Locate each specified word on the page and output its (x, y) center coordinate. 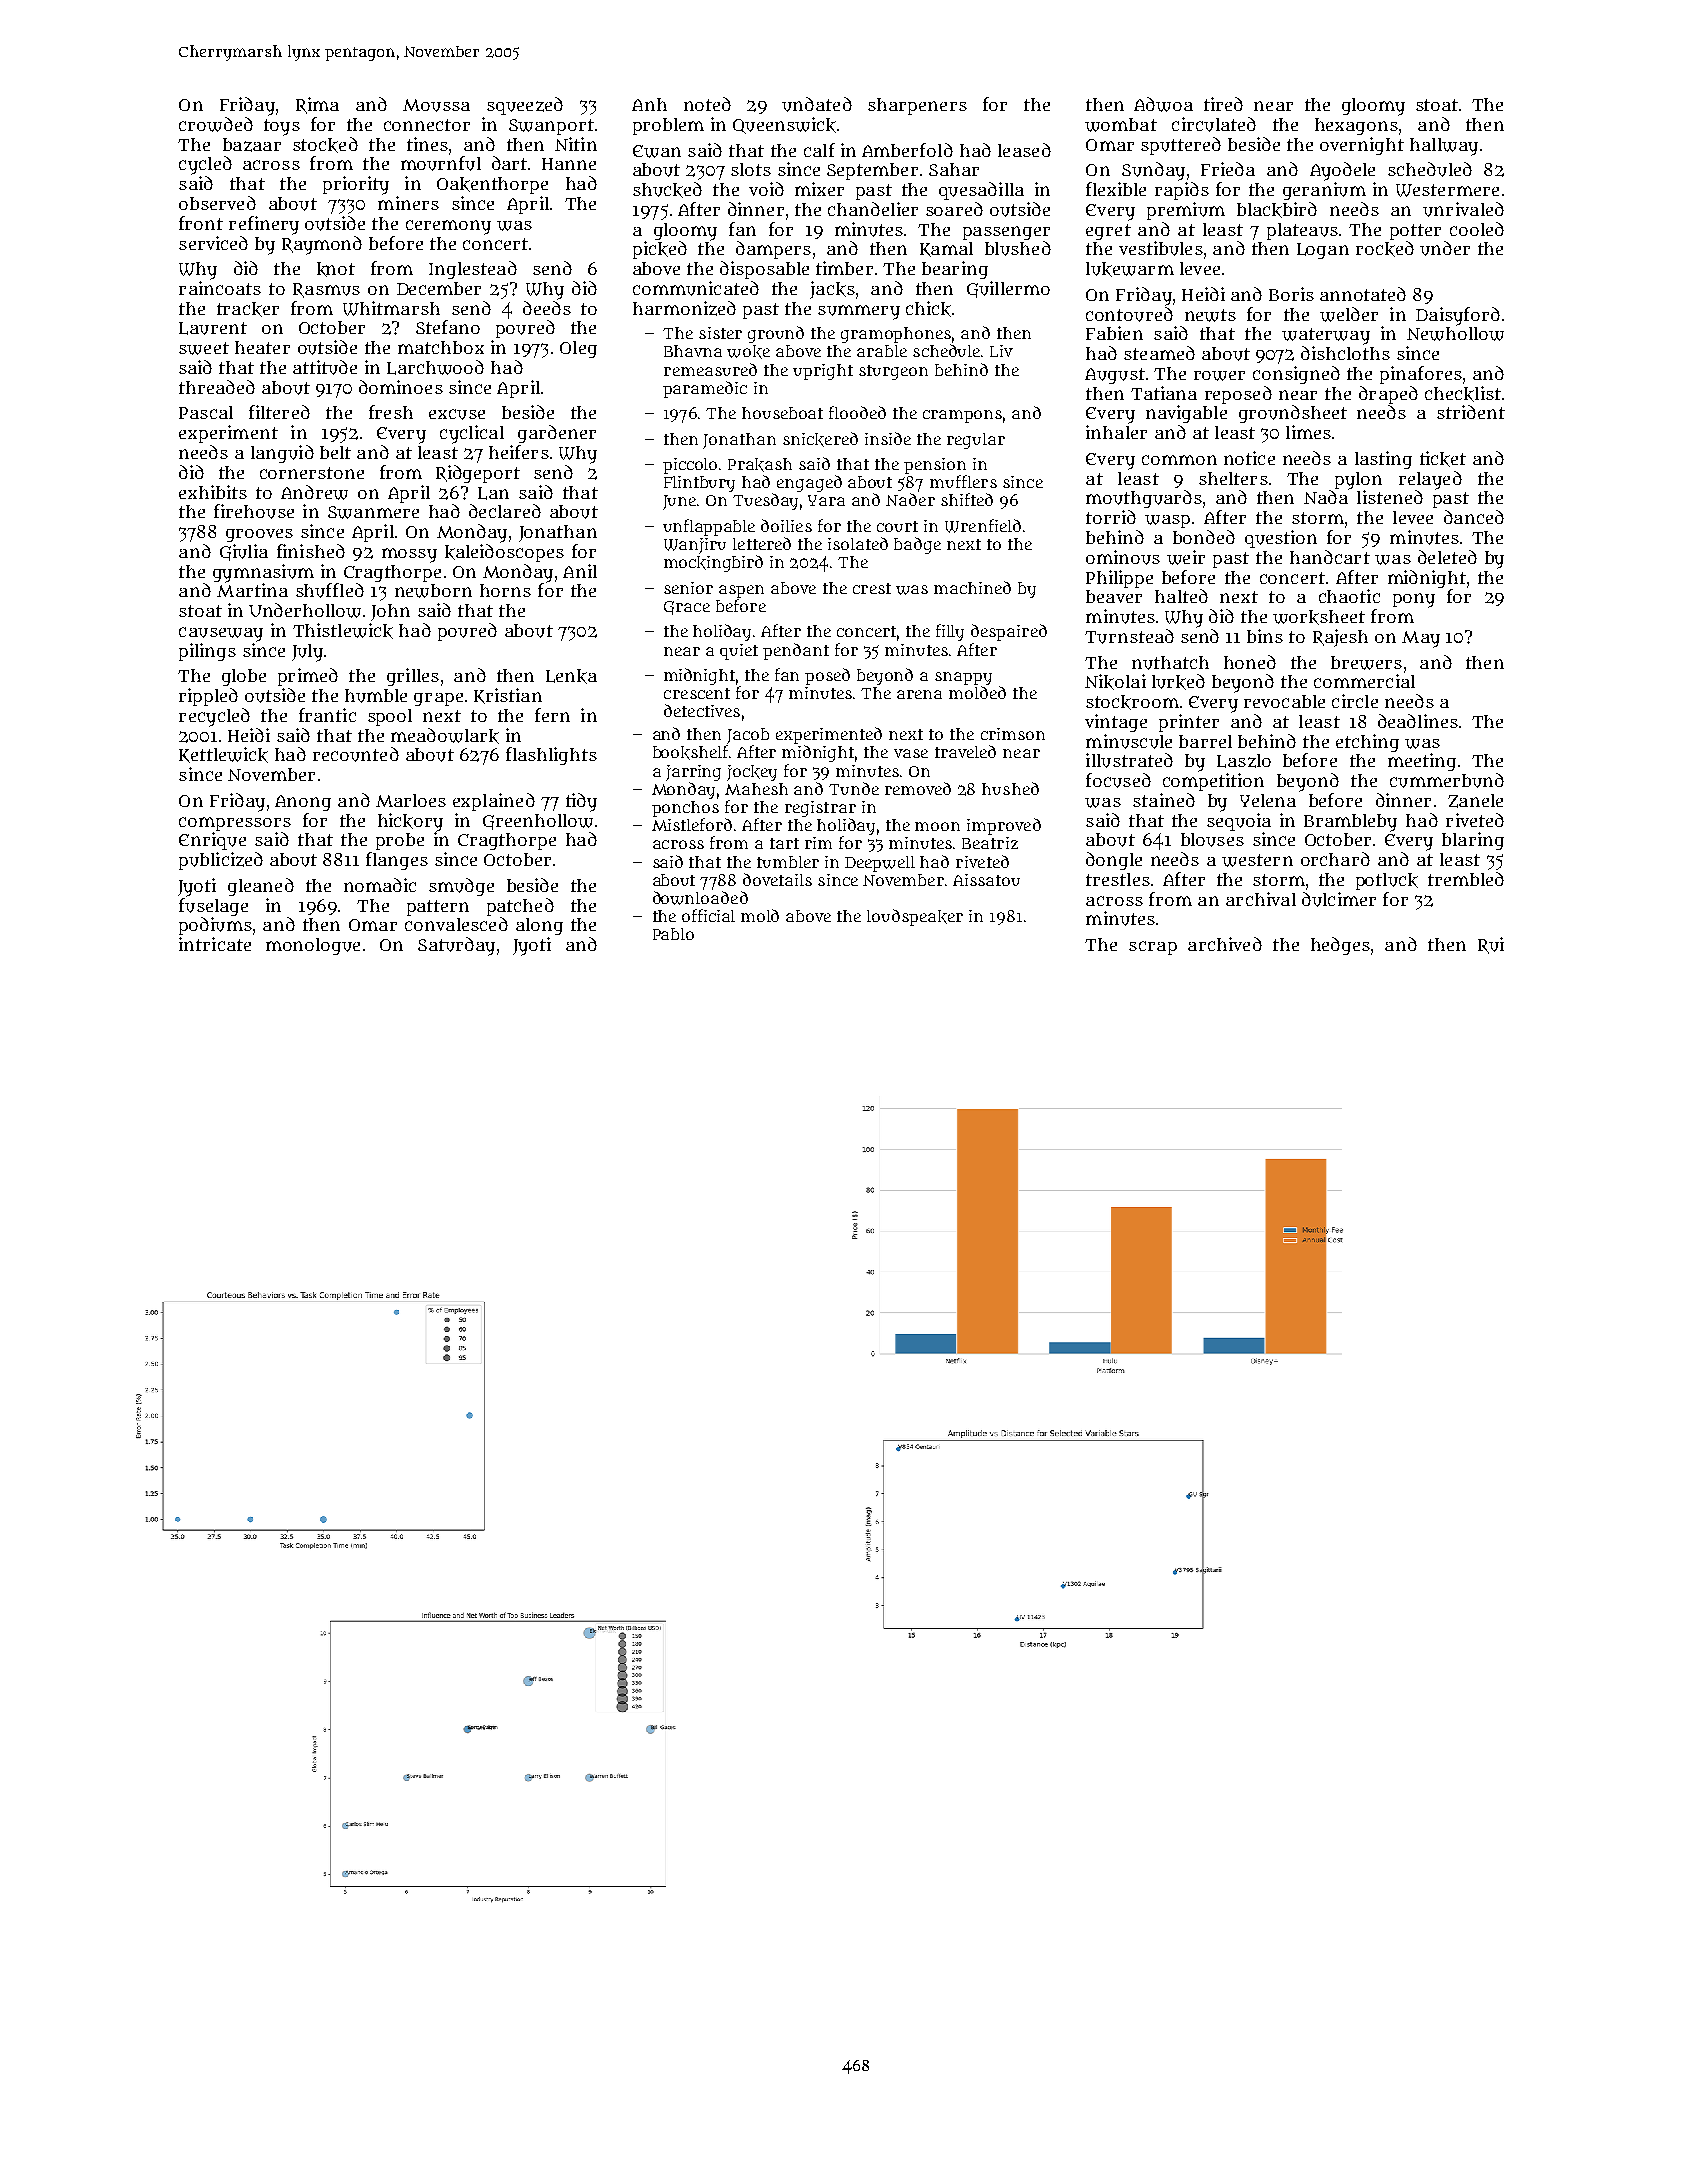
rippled (208, 697)
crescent (697, 693)
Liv (1001, 351)
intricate (215, 944)
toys (282, 127)
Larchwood (435, 367)
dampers (773, 250)
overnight (1362, 146)
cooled (1477, 229)
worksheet (1319, 617)
